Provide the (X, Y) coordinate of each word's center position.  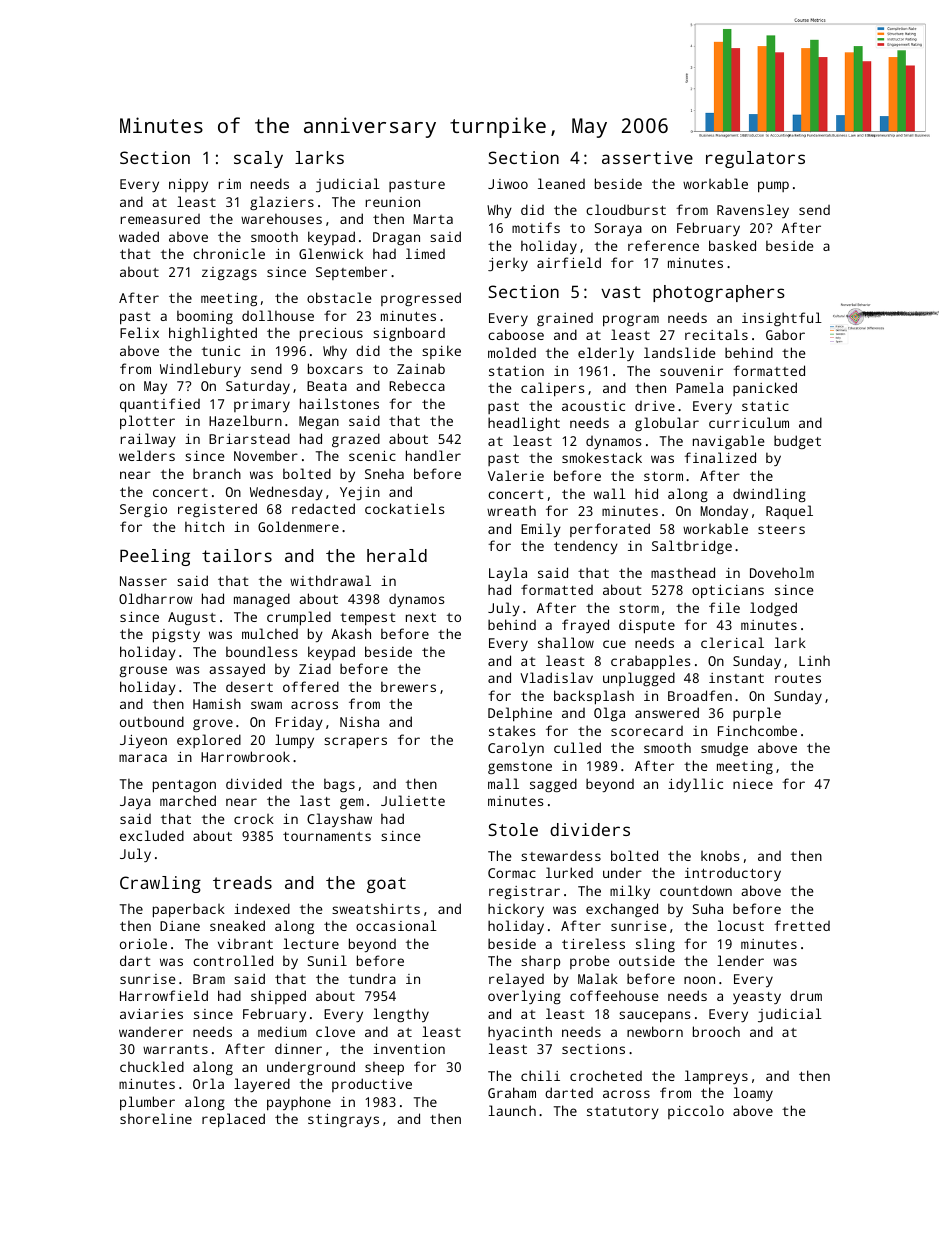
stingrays (343, 1120)
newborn (655, 1031)
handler (433, 455)
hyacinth (520, 1033)
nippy (188, 185)
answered (667, 712)
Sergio (143, 510)
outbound (152, 721)
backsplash (594, 697)
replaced (233, 1120)
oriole (143, 943)
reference (663, 245)
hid (646, 493)
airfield (569, 262)
